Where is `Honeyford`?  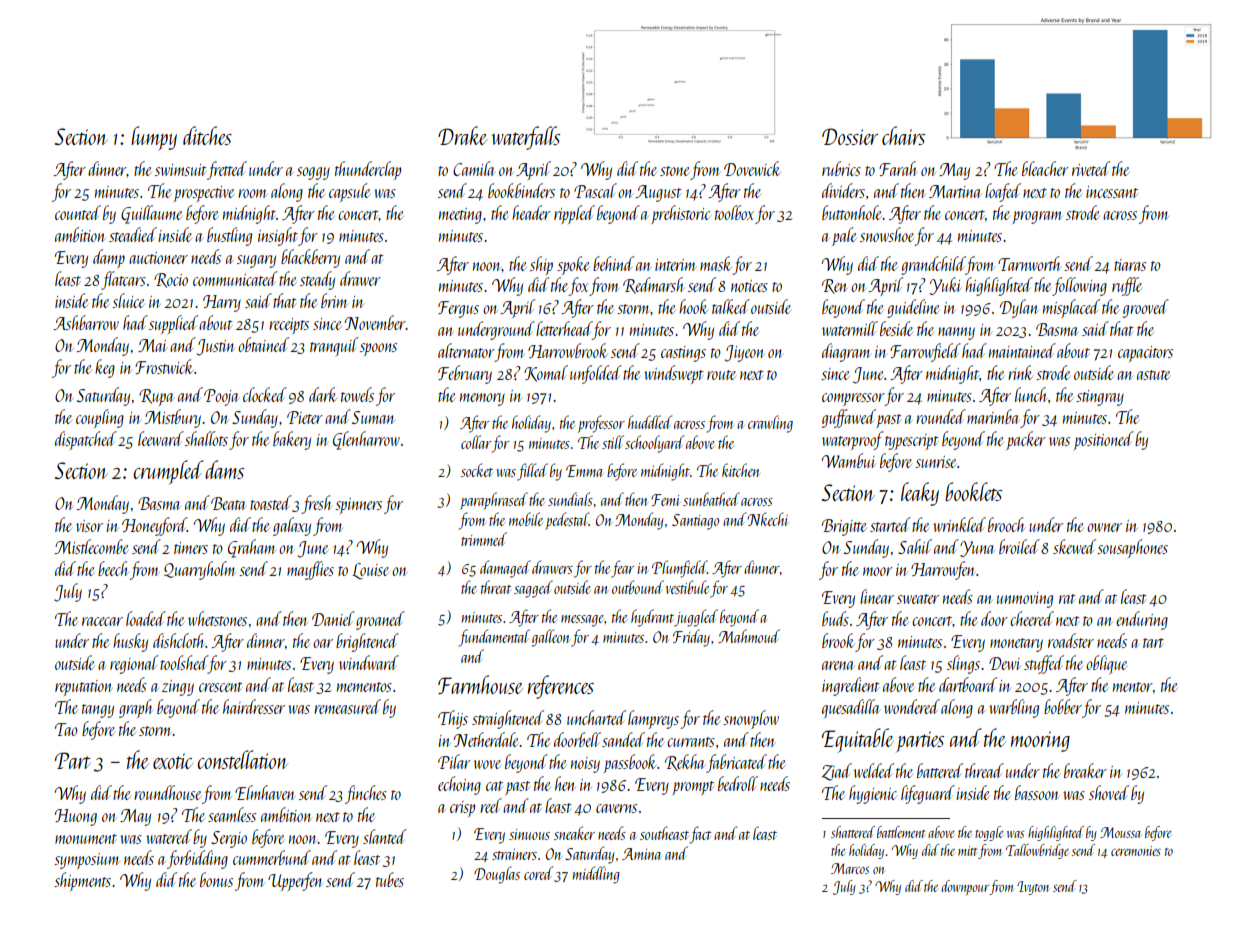 Honeyford is located at coordinates (154, 526).
